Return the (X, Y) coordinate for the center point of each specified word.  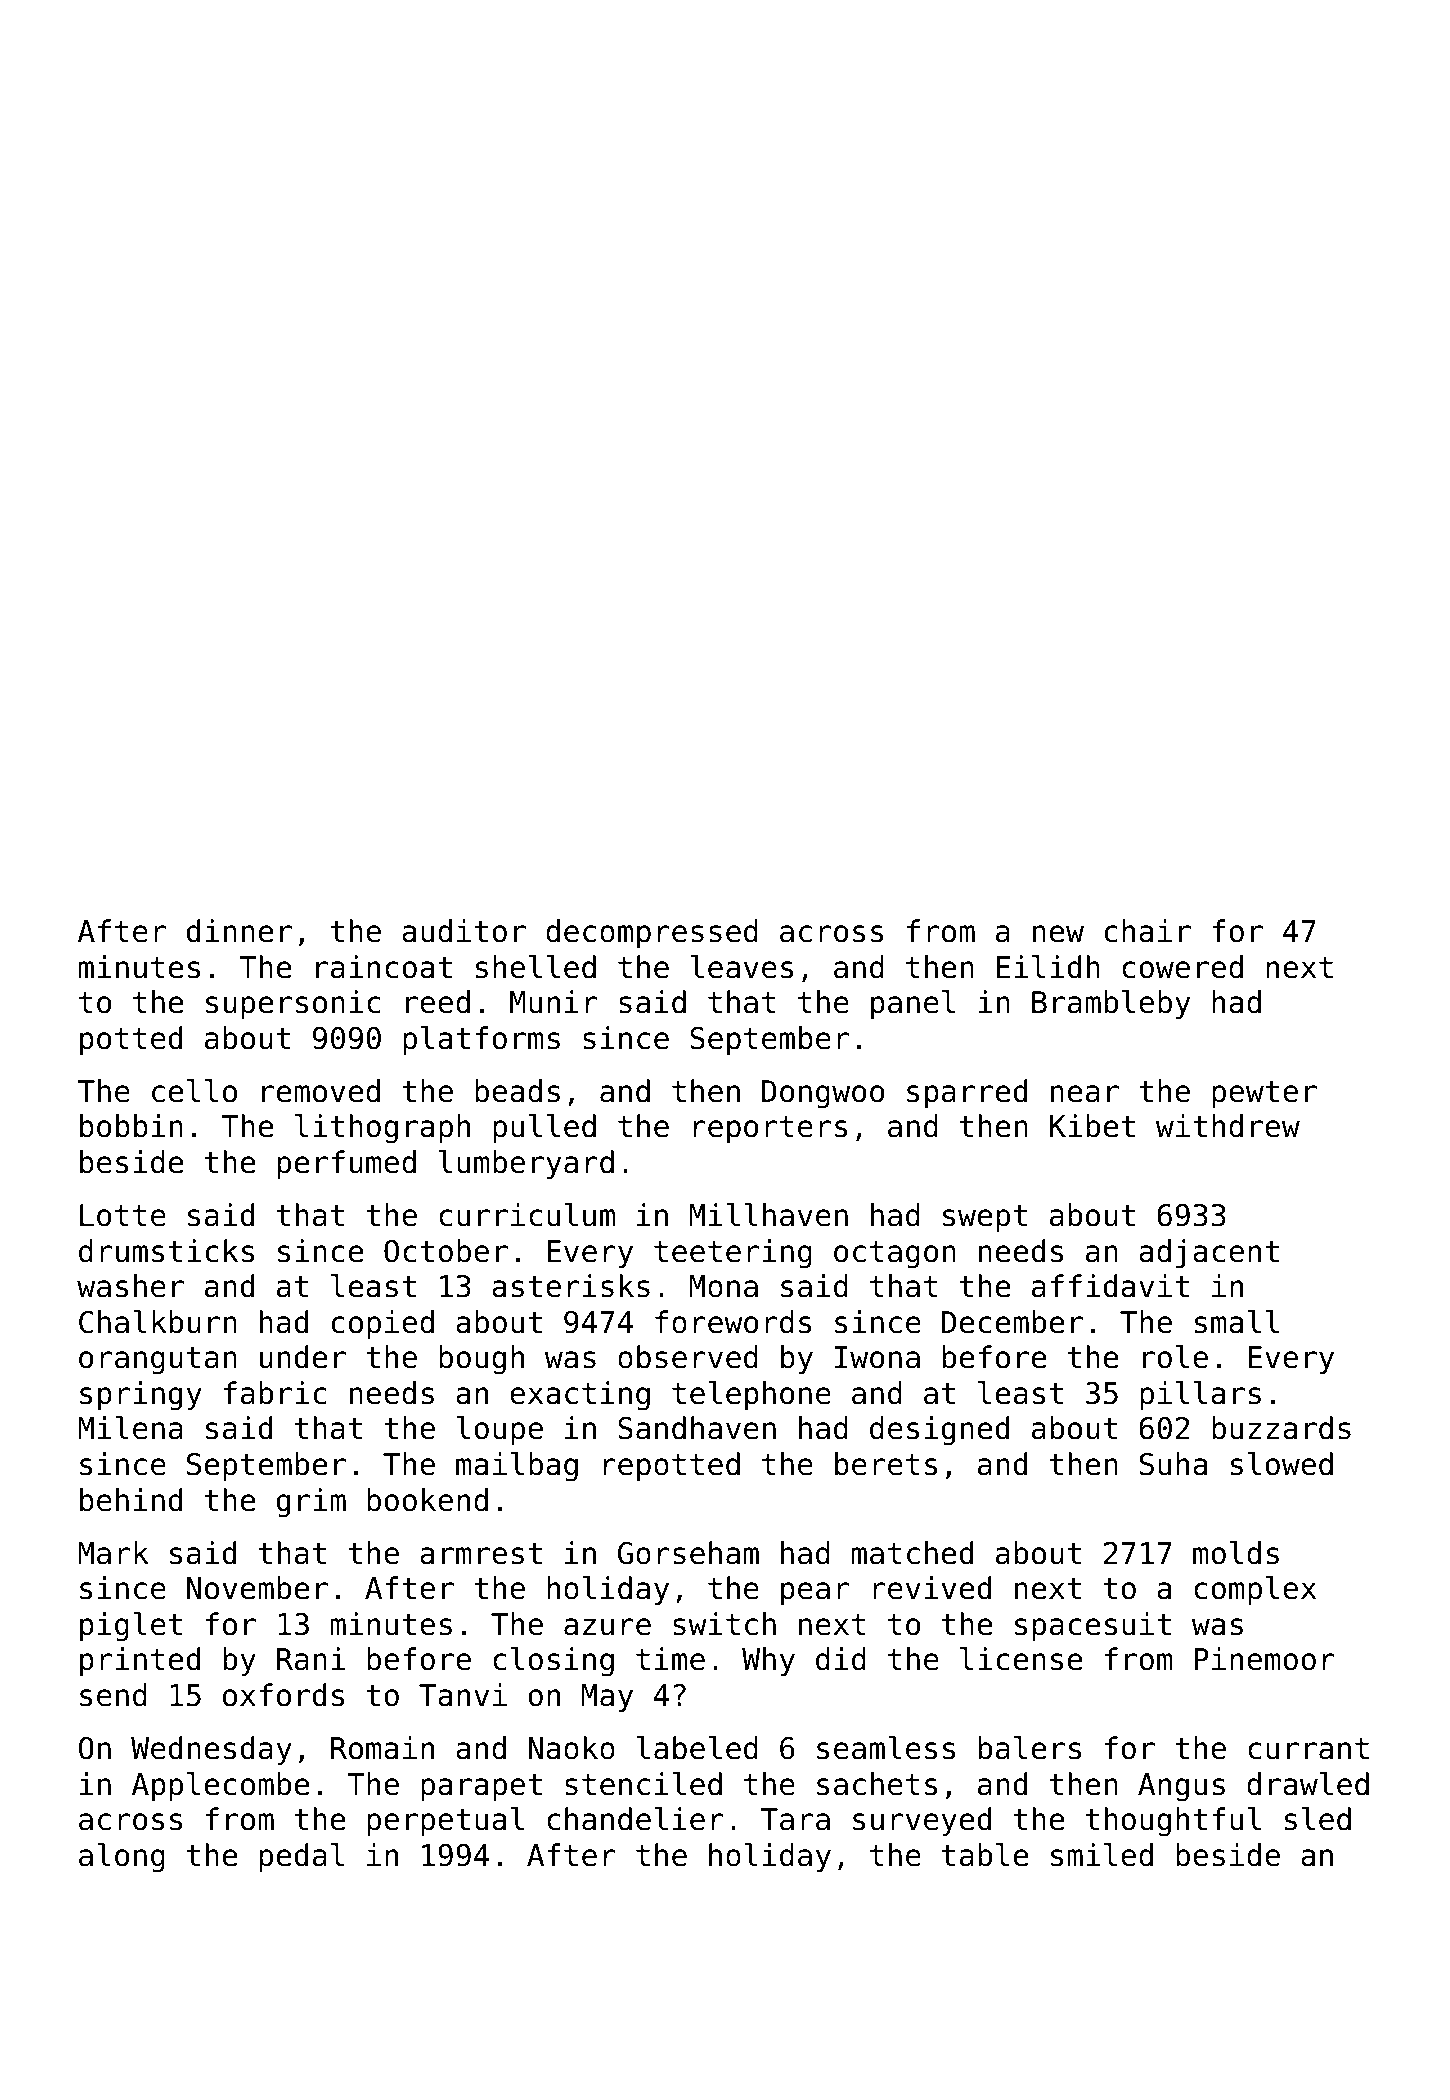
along (122, 1858)
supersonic (293, 1004)
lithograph (382, 1129)
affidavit (1110, 1286)
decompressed (652, 933)
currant (1308, 1749)
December (1012, 1322)
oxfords (283, 1695)
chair (1148, 931)
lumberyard (526, 1164)
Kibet (1092, 1126)
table (985, 1855)
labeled (697, 1748)
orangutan (158, 1361)
